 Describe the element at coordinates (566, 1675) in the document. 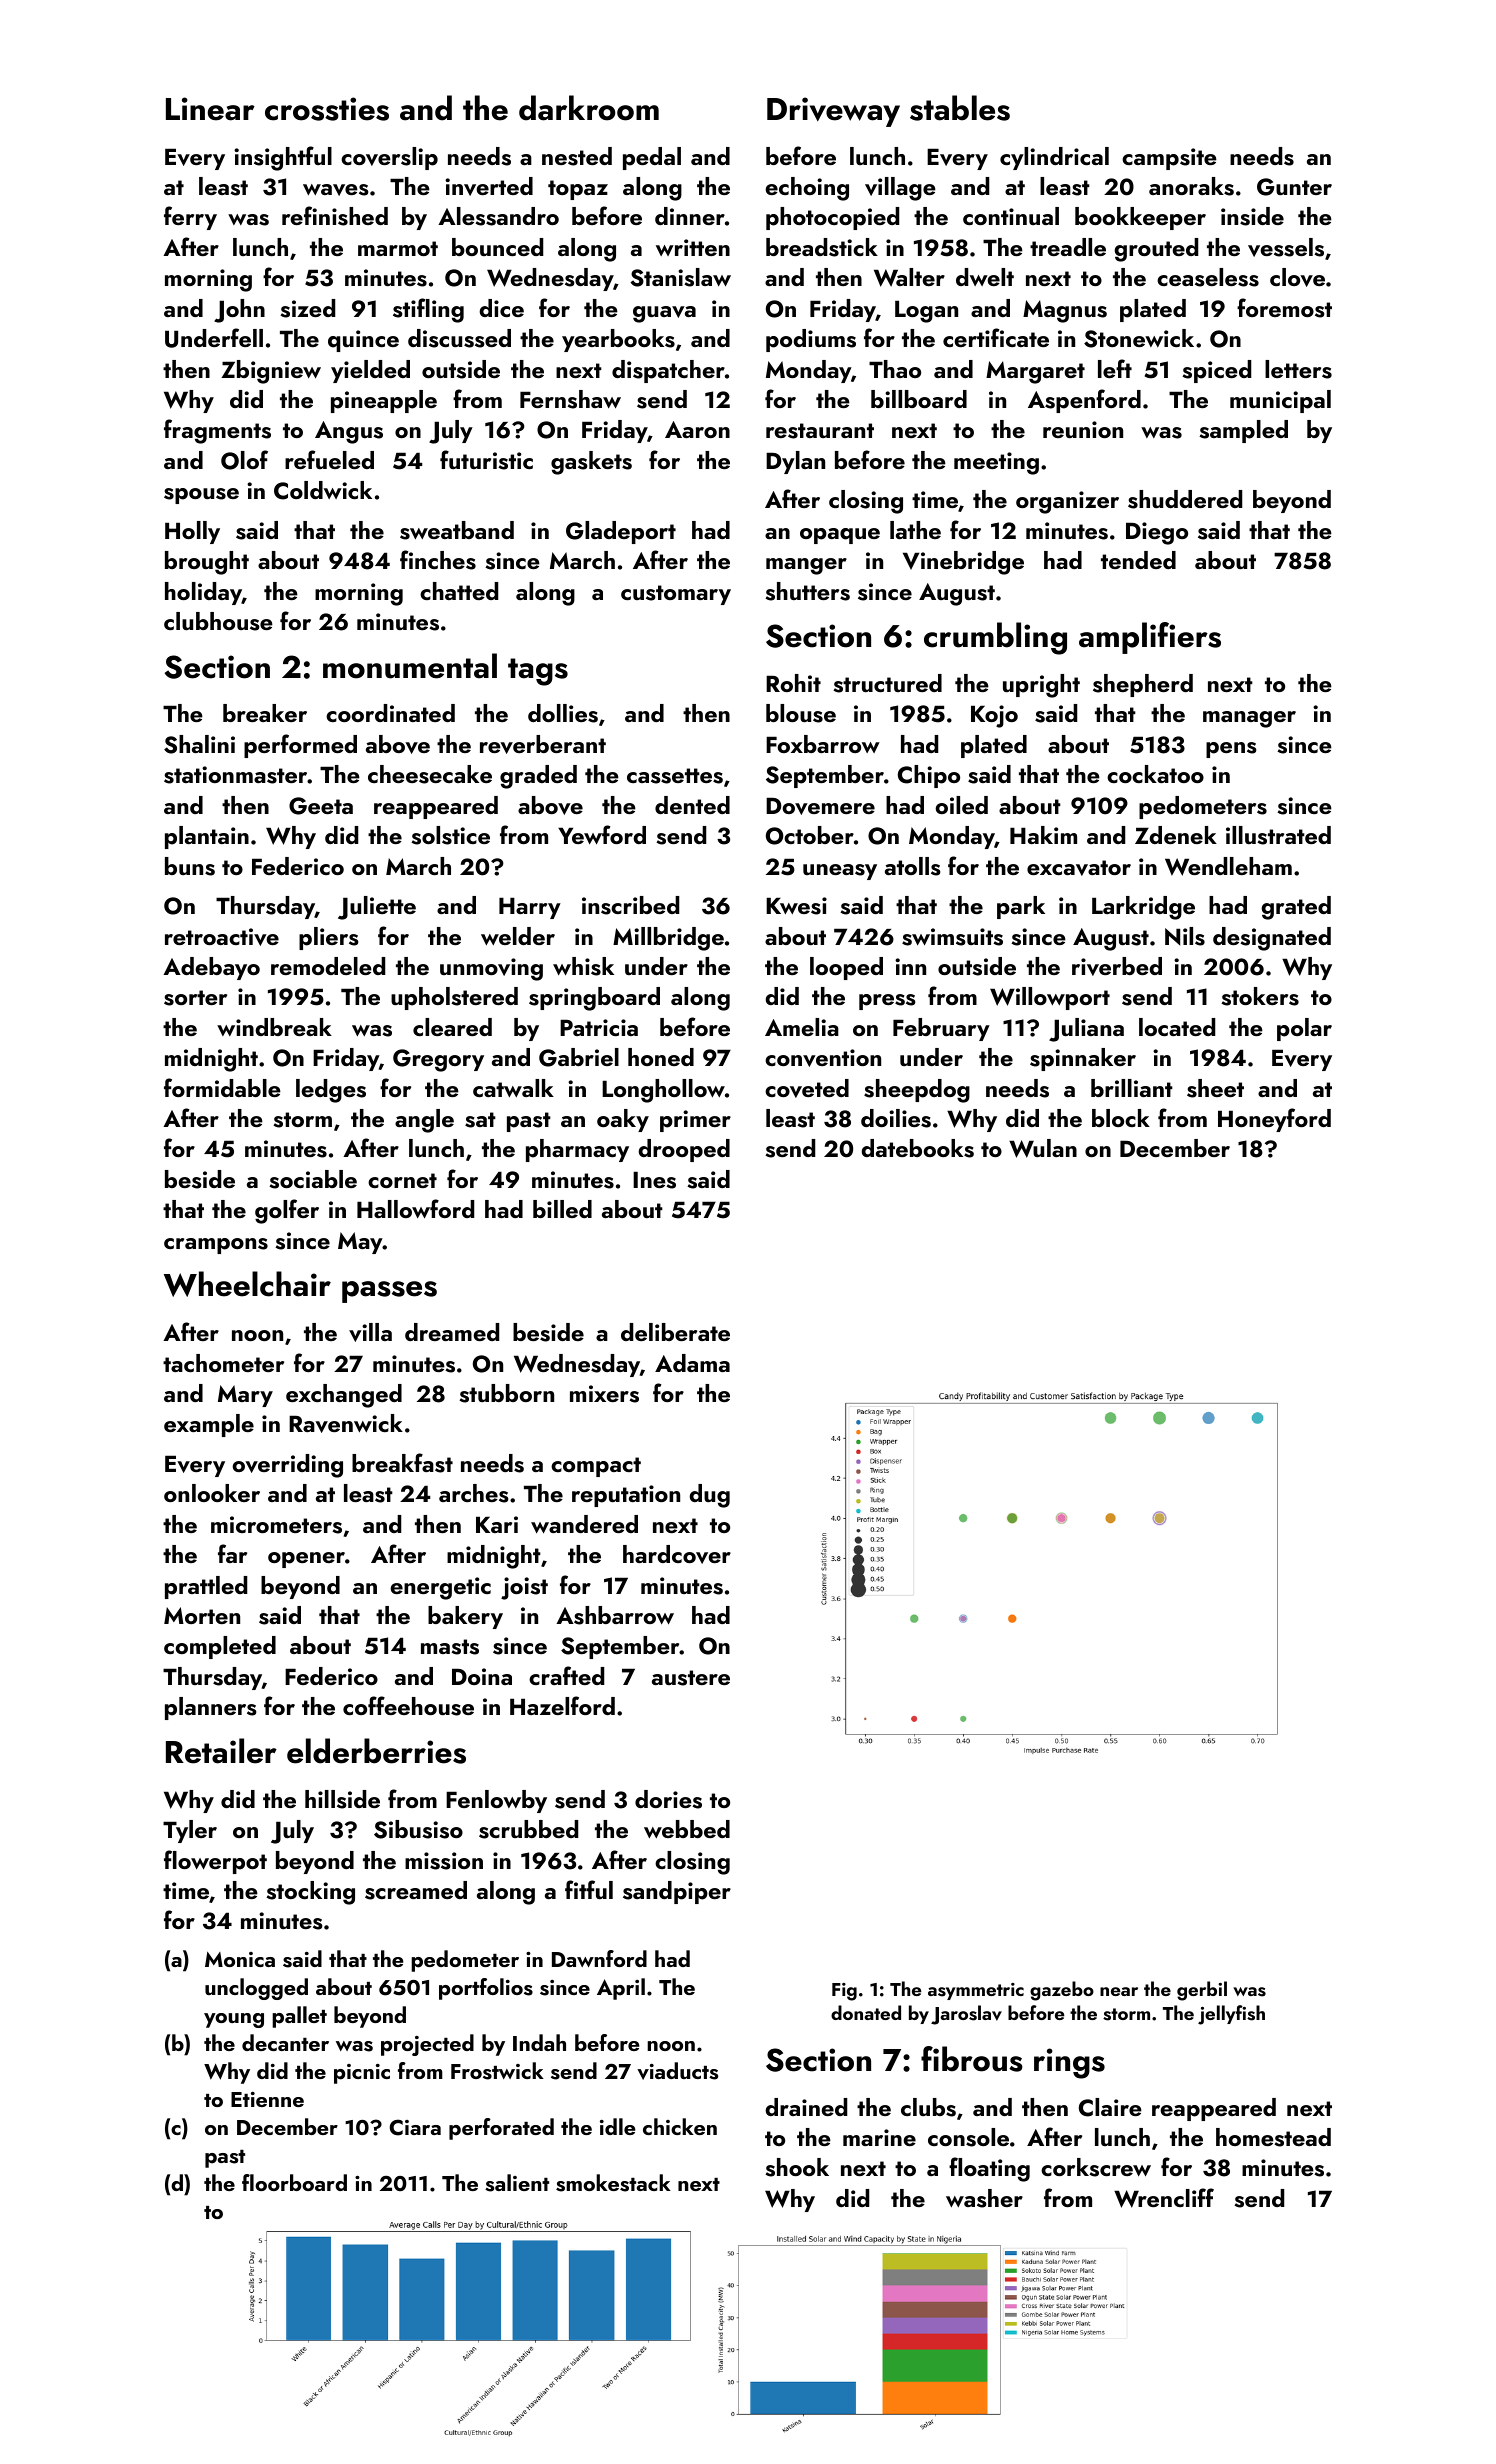

I see `crafted` at that location.
